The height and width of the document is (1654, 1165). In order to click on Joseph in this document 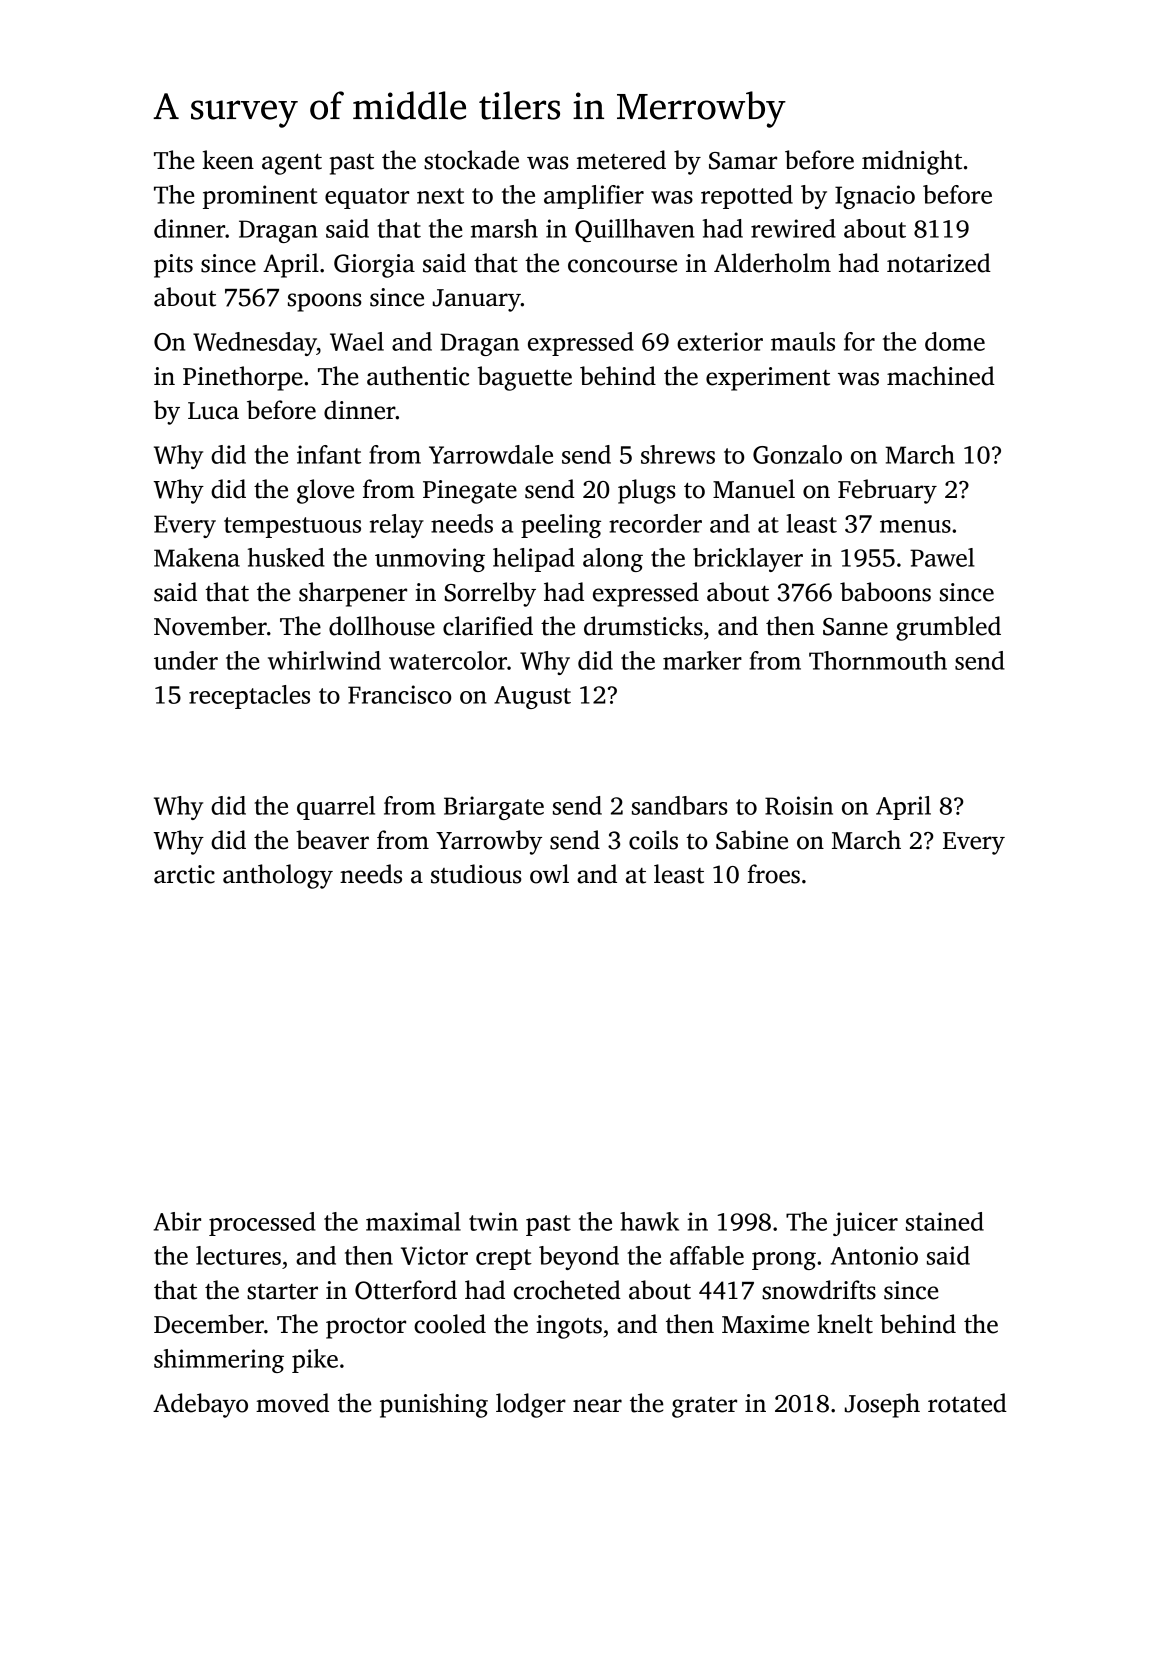, I will do `click(882, 1405)`.
